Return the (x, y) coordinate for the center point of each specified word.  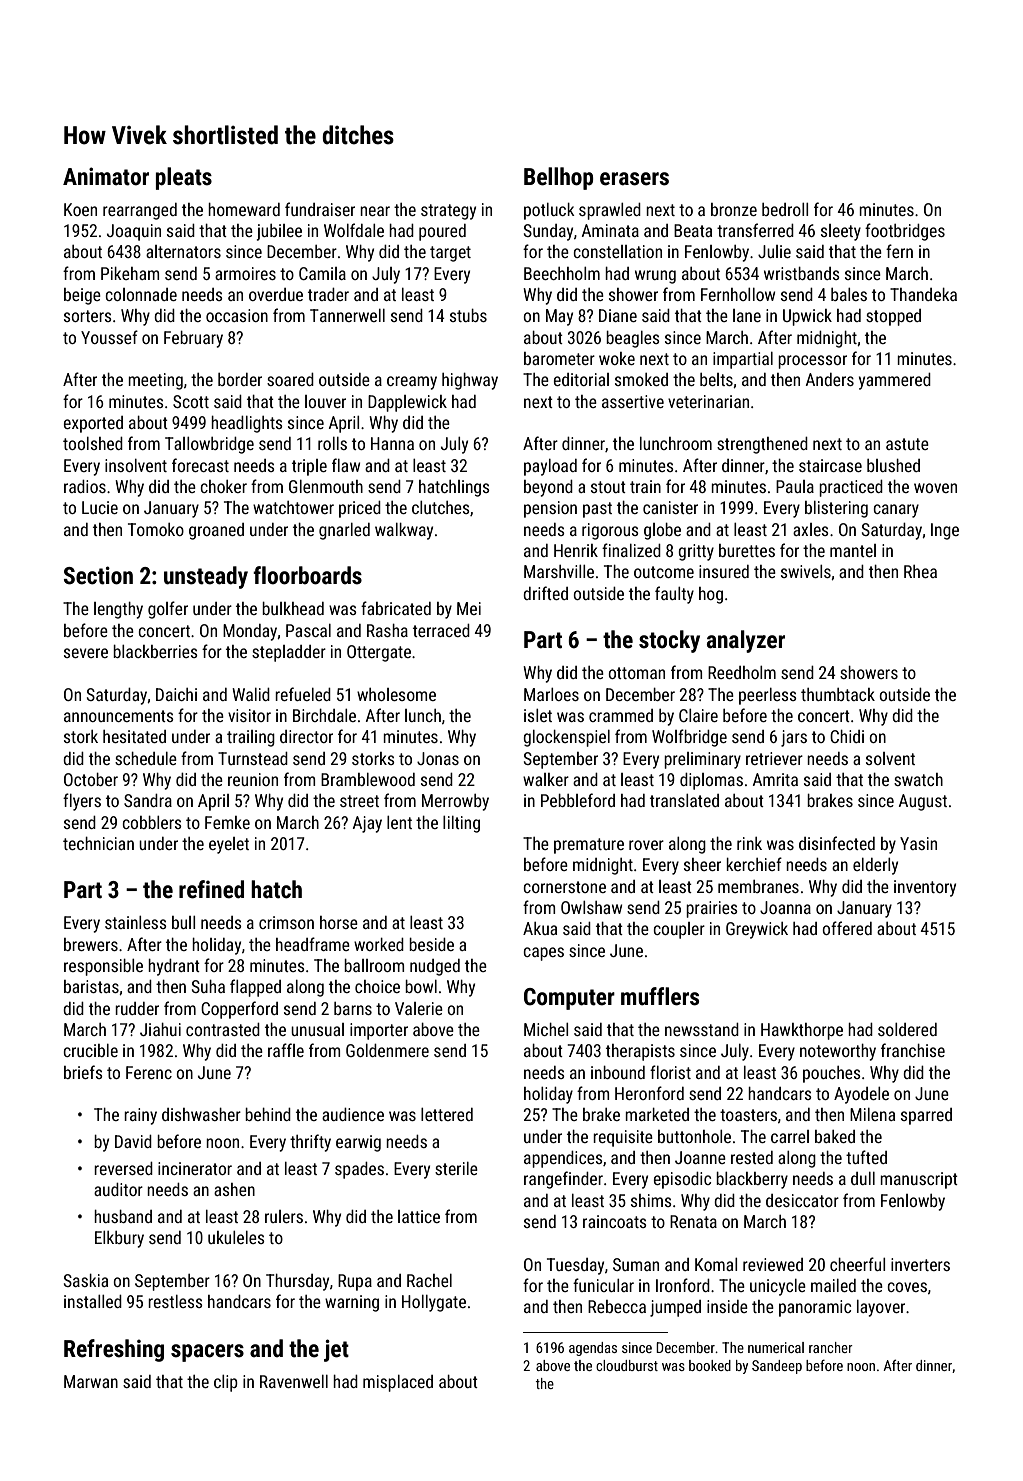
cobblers (152, 822)
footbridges (905, 232)
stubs (468, 315)
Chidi (847, 736)
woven (935, 488)
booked (710, 1365)
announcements (119, 716)
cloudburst (627, 1365)
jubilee (279, 232)
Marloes (551, 694)
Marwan (91, 1381)
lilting (461, 824)
